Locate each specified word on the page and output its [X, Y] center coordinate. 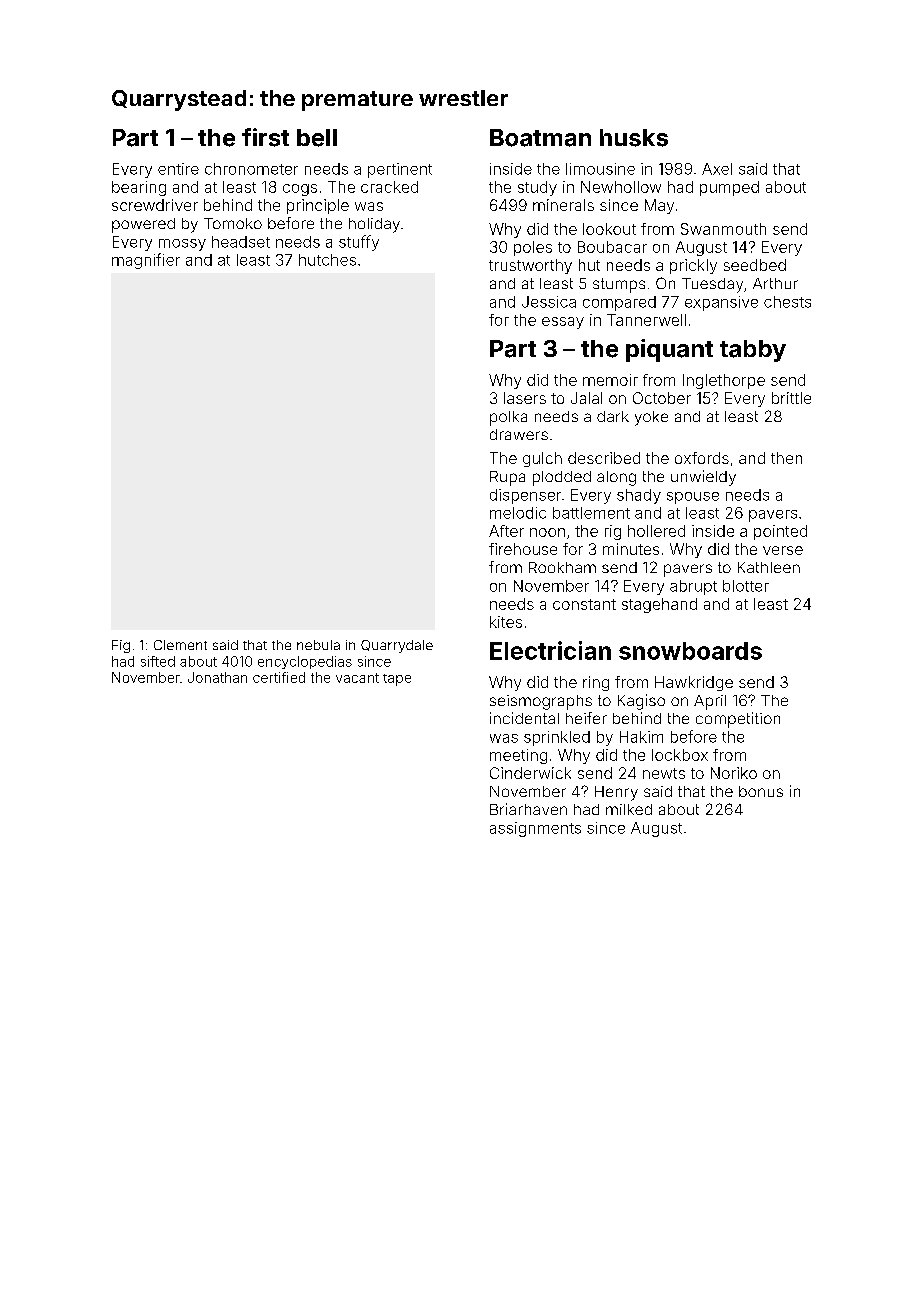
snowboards [690, 651]
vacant [357, 678]
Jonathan [217, 677]
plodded [562, 478]
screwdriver [155, 205]
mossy [182, 245]
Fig [121, 646]
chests [787, 302]
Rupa [507, 478]
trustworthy [530, 266]
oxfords [702, 458]
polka [508, 418]
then [786, 458]
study [537, 188]
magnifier [146, 261]
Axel [717, 169]
